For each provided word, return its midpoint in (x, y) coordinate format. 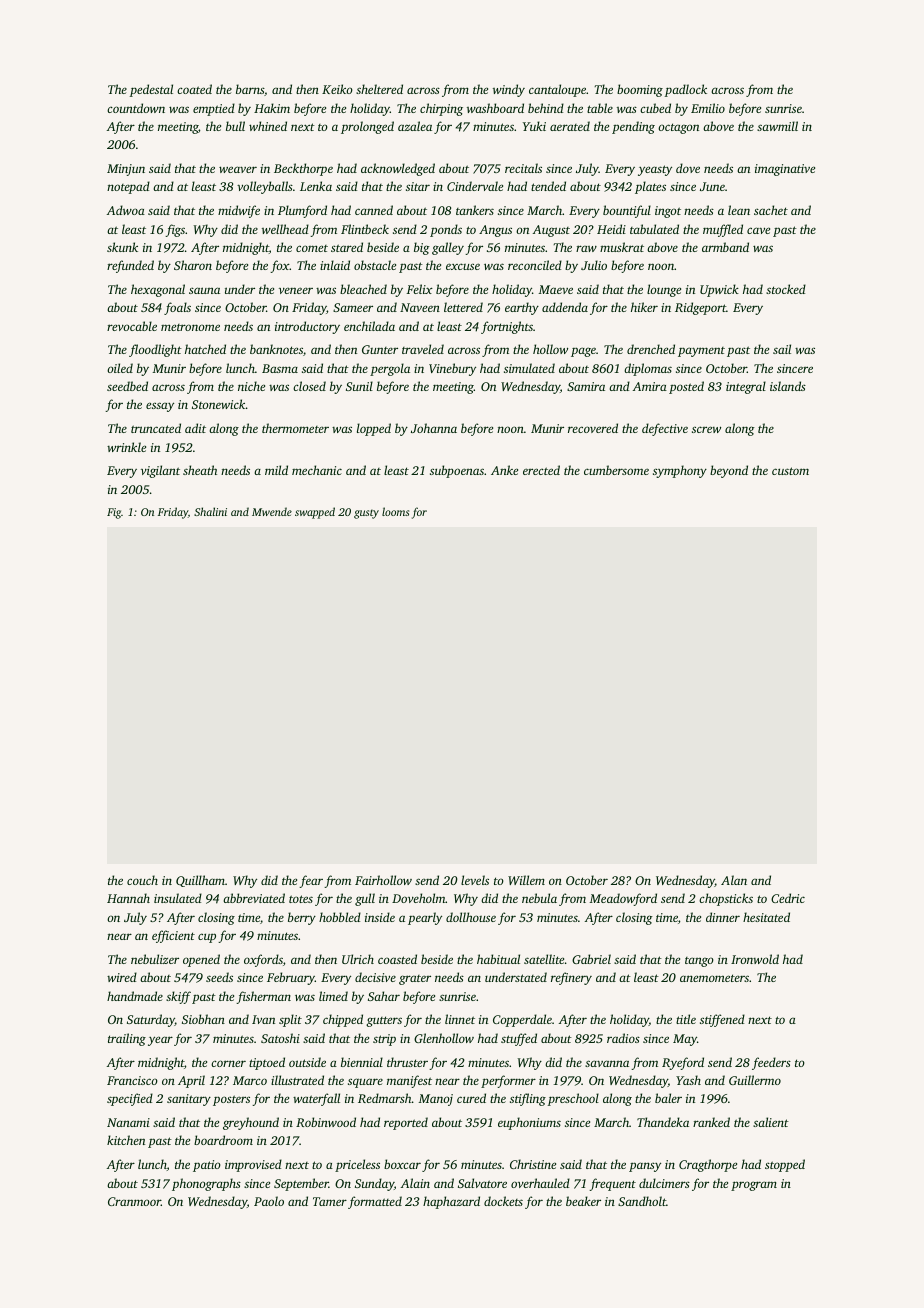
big (422, 248)
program (754, 1186)
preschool (573, 1099)
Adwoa (126, 210)
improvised (253, 1165)
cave (758, 230)
